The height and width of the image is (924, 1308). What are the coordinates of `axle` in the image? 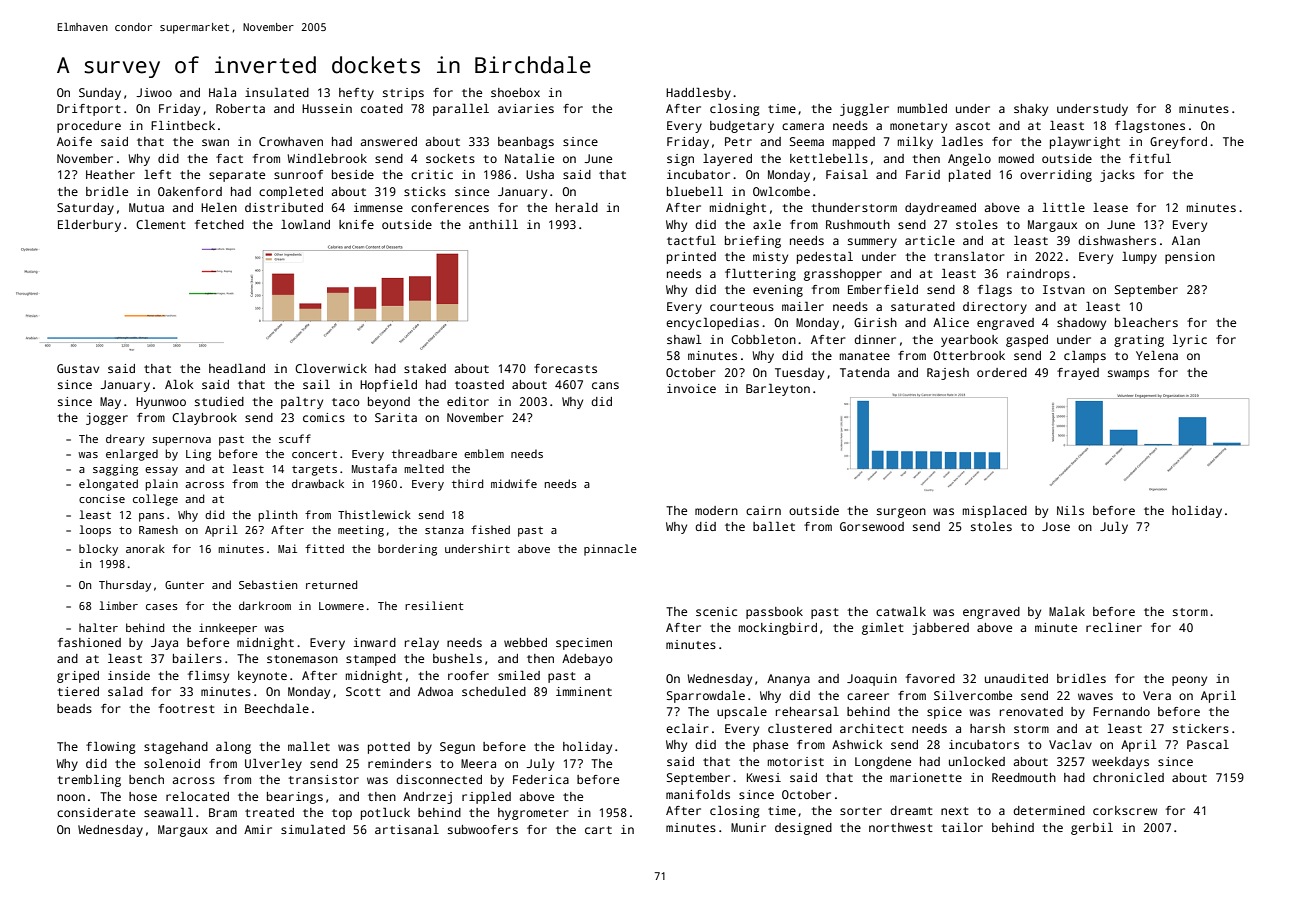 It's located at (767, 224).
